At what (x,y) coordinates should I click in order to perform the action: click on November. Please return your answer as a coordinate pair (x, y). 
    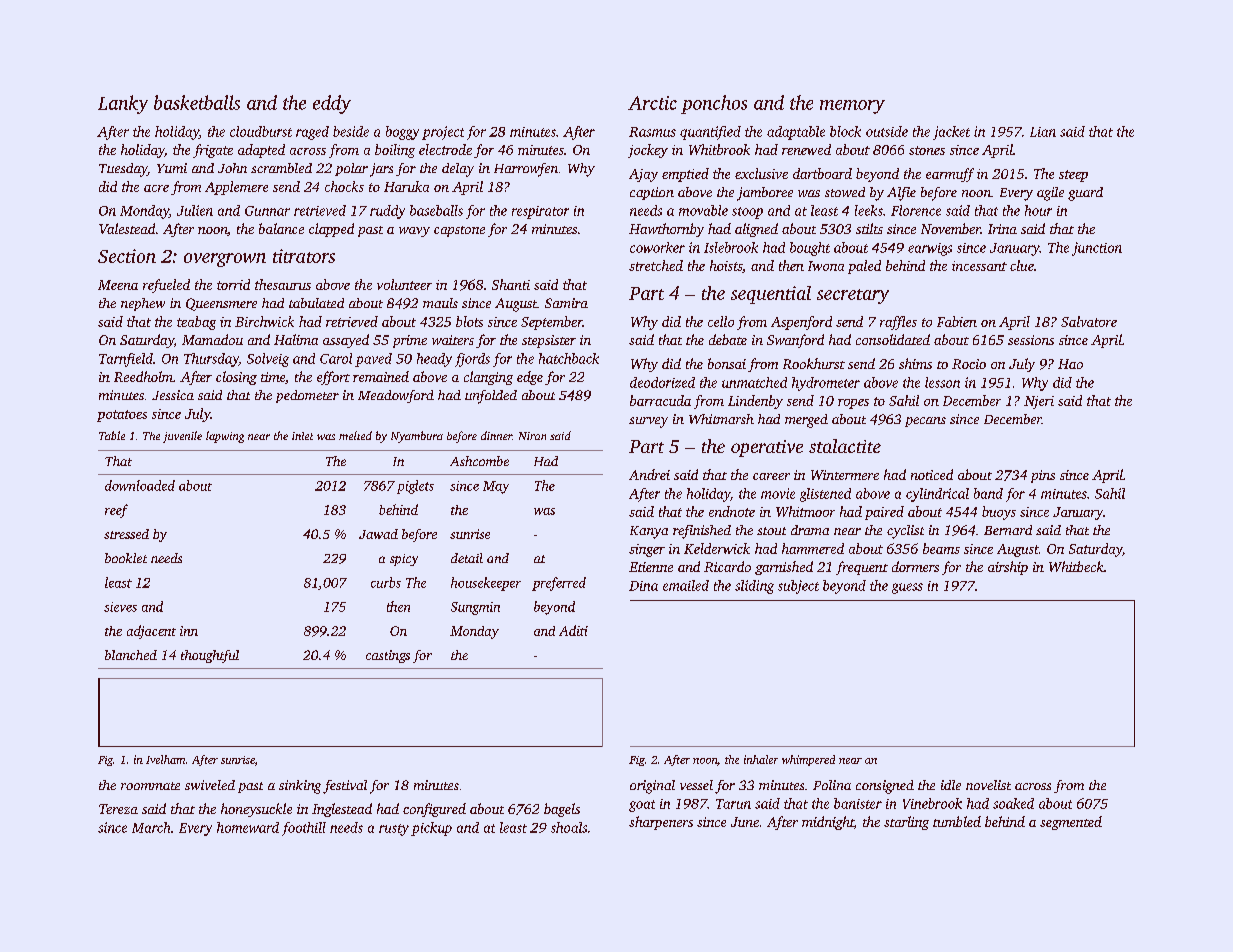
    Looking at the image, I should click on (951, 228).
